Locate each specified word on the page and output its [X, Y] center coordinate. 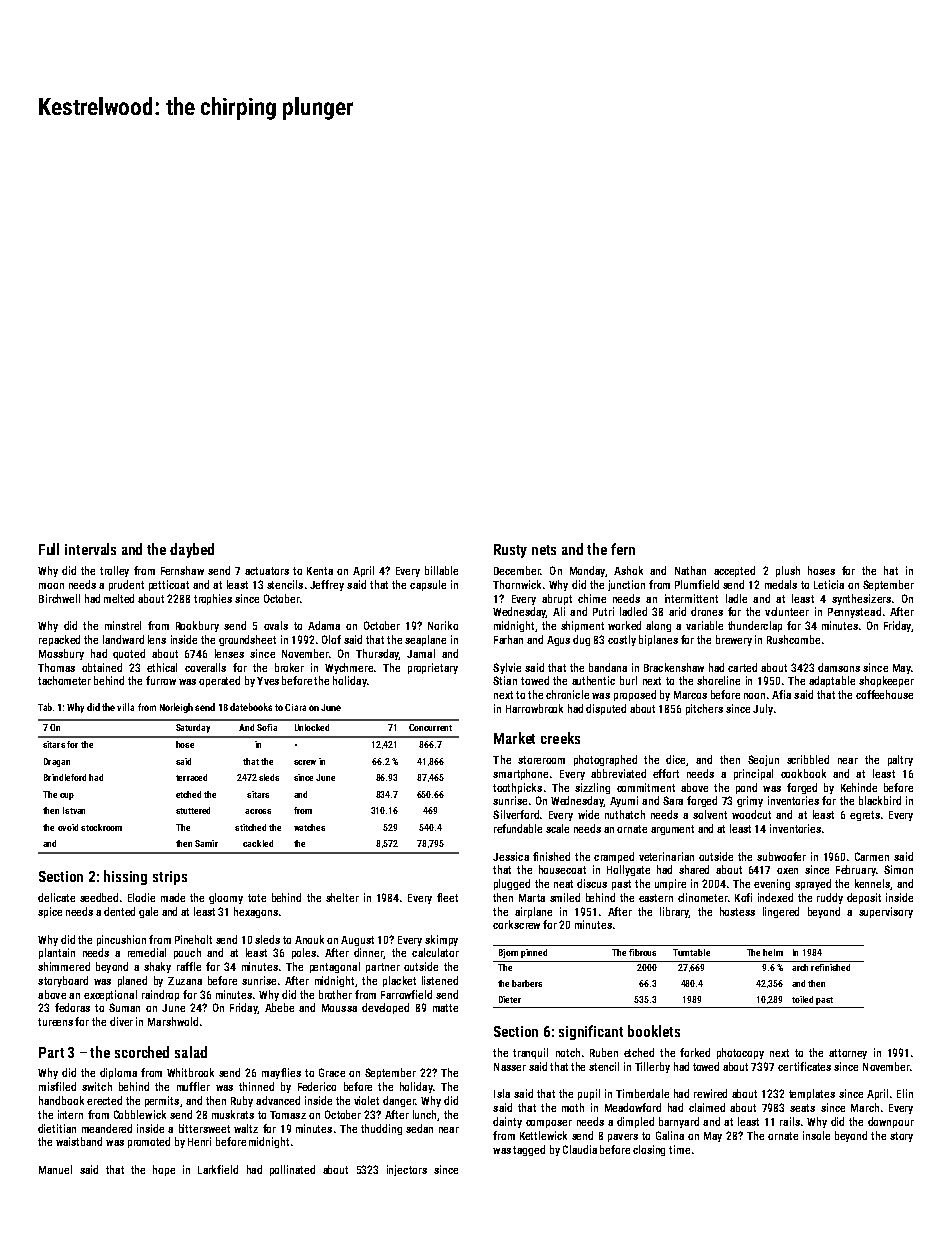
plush [788, 571]
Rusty [510, 551]
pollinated [292, 1170]
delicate [56, 897]
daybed [192, 550]
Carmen [872, 856]
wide [588, 814]
